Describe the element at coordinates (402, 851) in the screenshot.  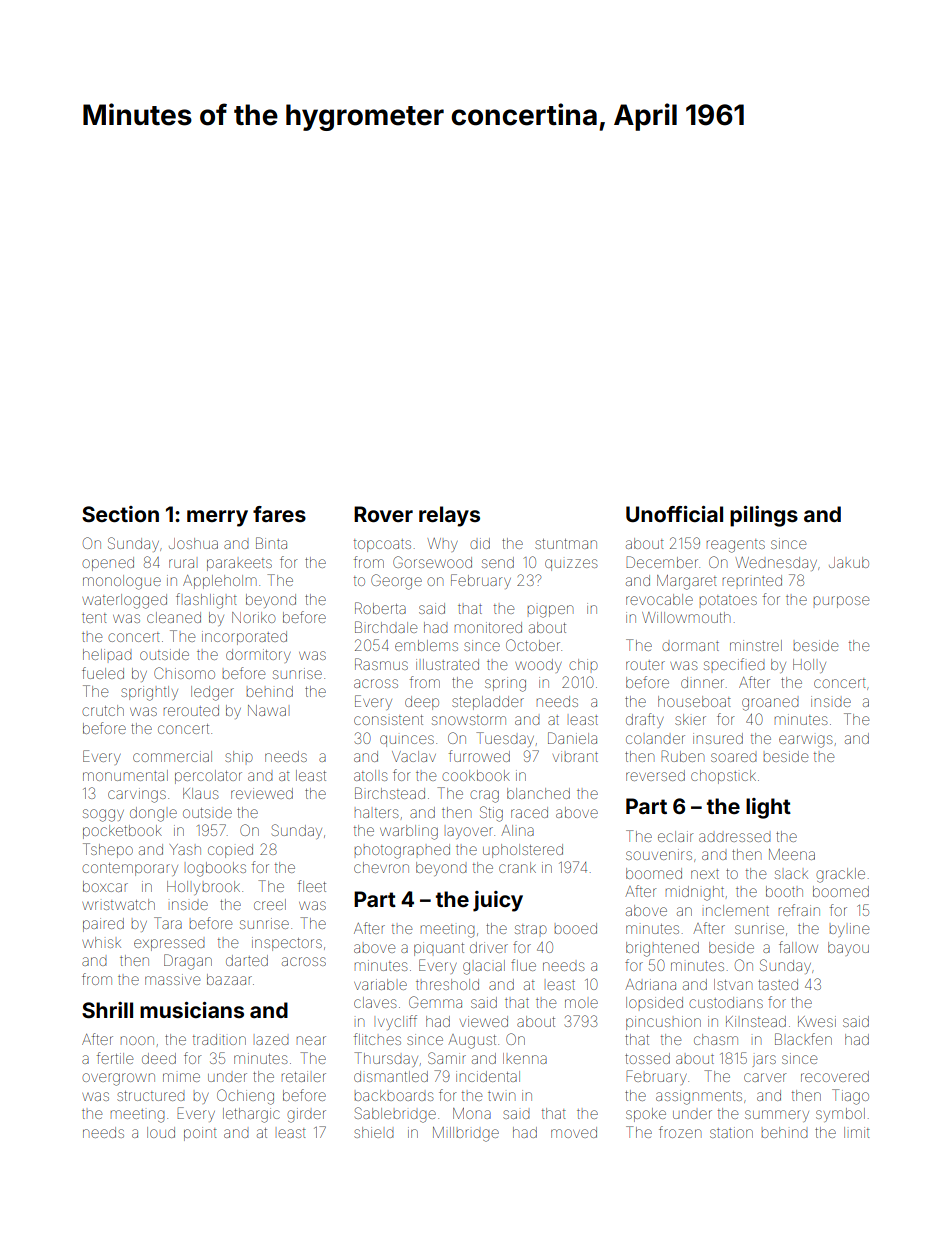
I see `photographed` at that location.
